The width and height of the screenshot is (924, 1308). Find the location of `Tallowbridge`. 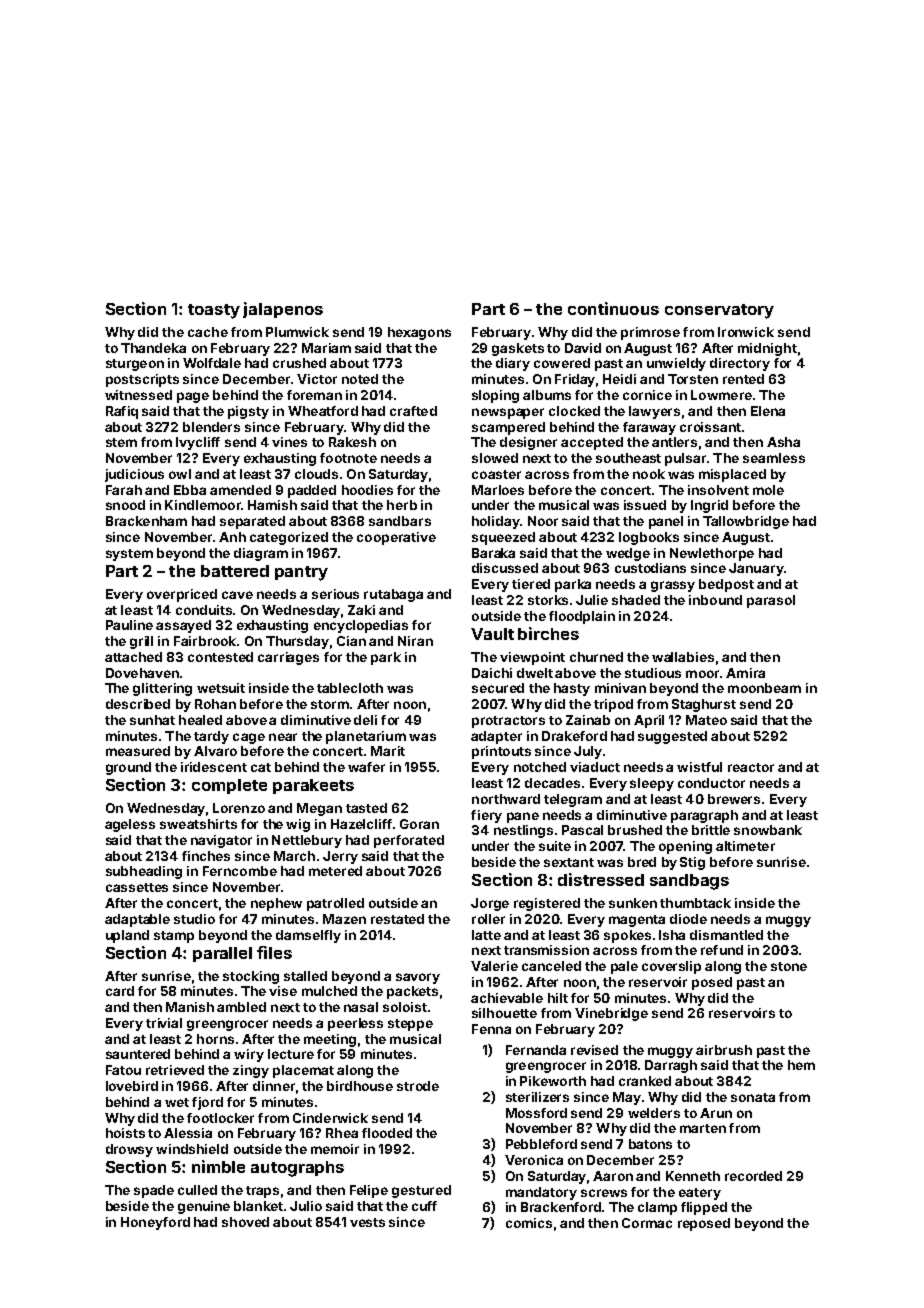

Tallowbridge is located at coordinates (746, 522).
